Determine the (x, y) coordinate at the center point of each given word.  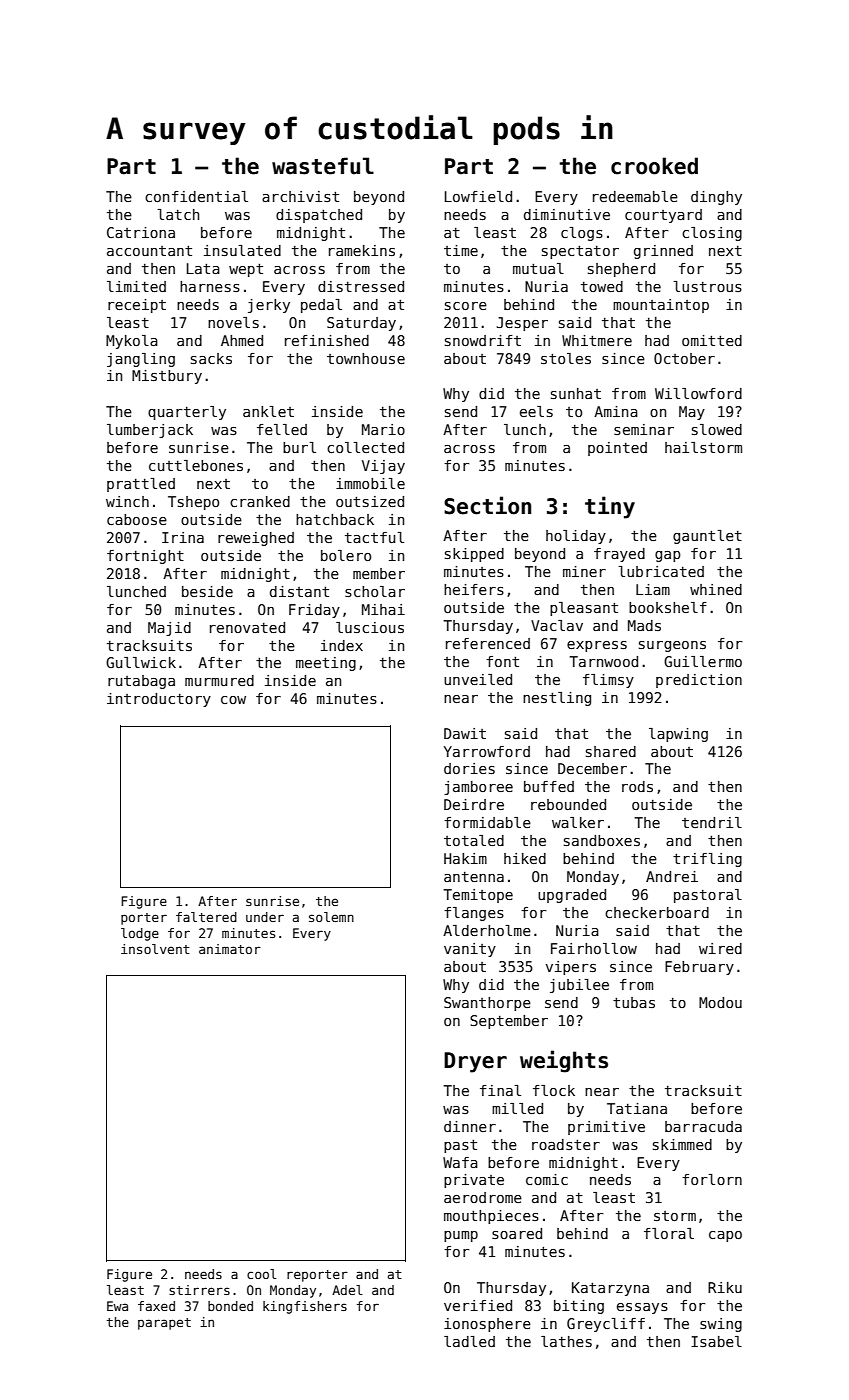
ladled (469, 1341)
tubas (634, 1002)
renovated (247, 627)
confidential (196, 196)
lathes (566, 1341)
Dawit (465, 733)
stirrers (199, 1290)
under (265, 917)
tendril (712, 822)
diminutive (567, 214)
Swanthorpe (487, 1004)
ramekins (362, 250)
